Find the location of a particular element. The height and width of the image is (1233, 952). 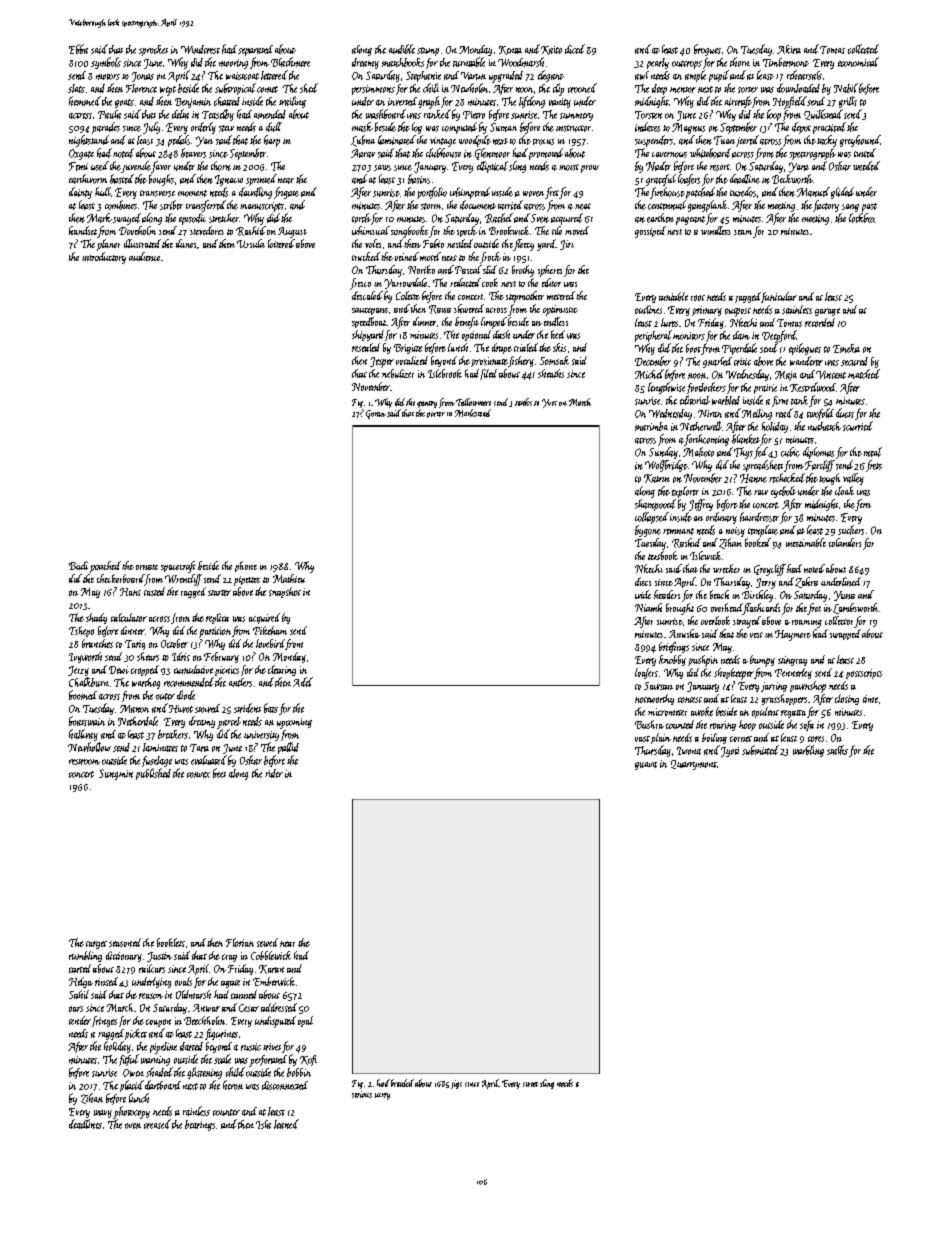

braided is located at coordinates (402, 1083).
